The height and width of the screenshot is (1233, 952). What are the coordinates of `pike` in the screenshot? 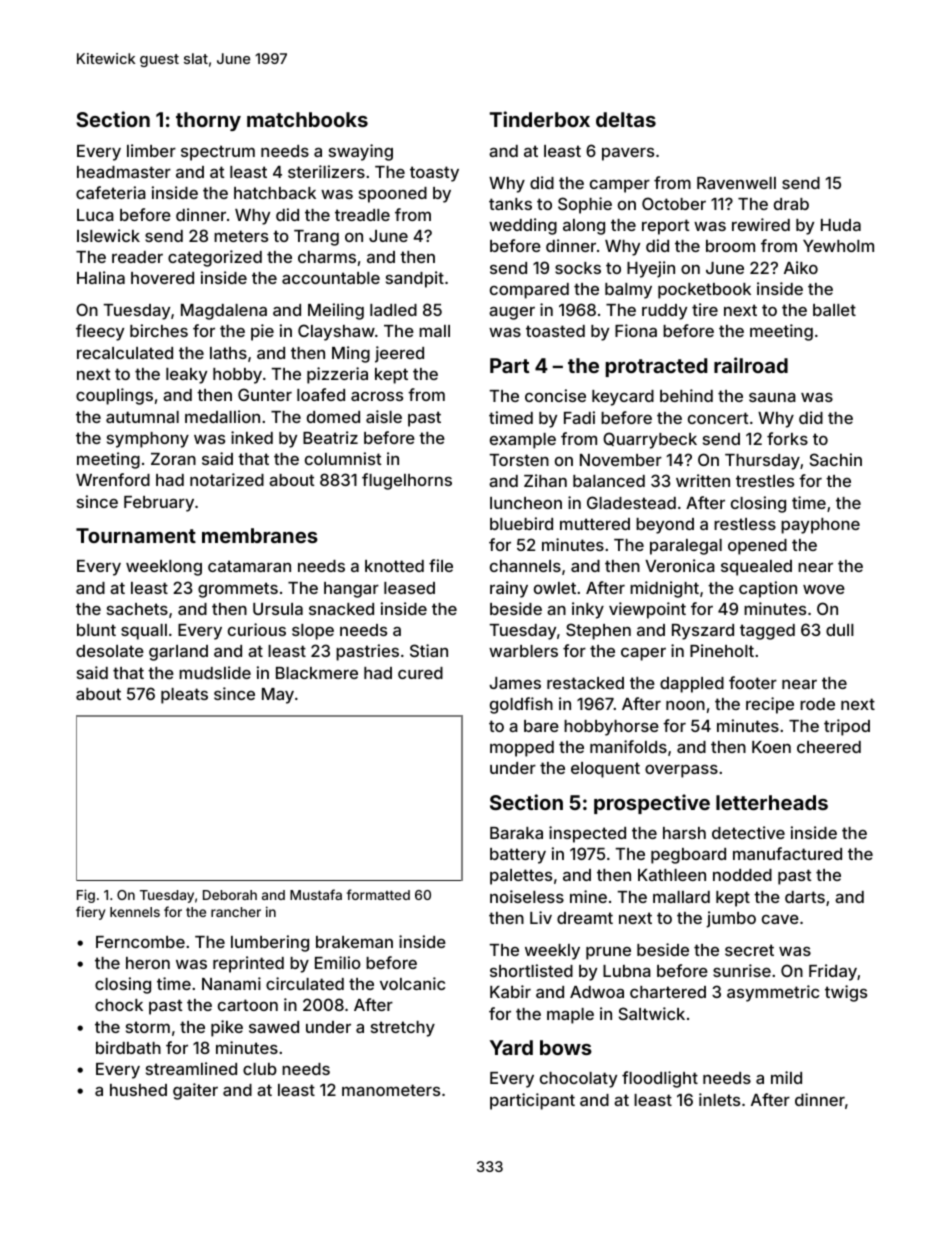 It's located at (227, 1028).
